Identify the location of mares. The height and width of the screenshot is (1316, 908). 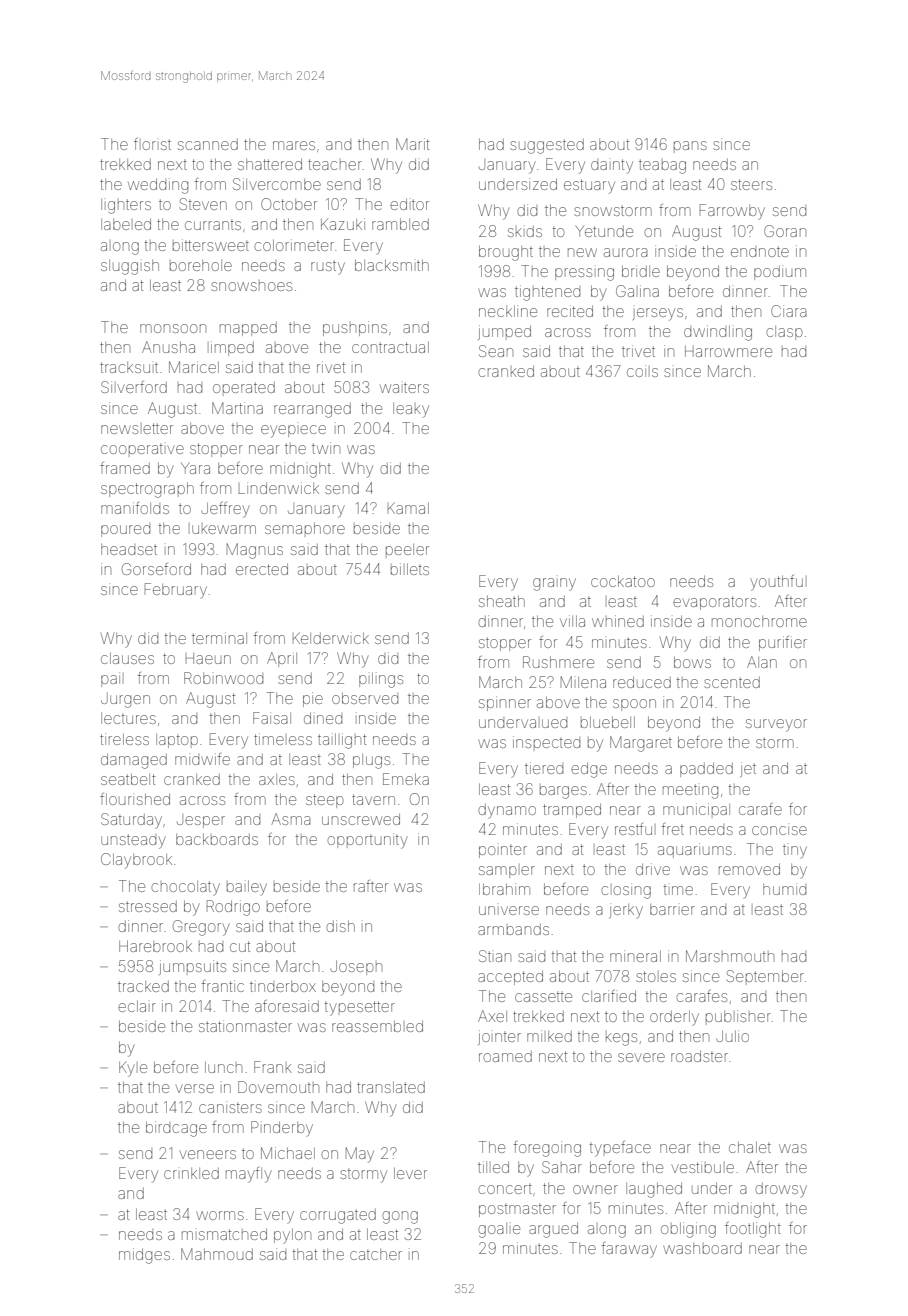
(294, 145).
